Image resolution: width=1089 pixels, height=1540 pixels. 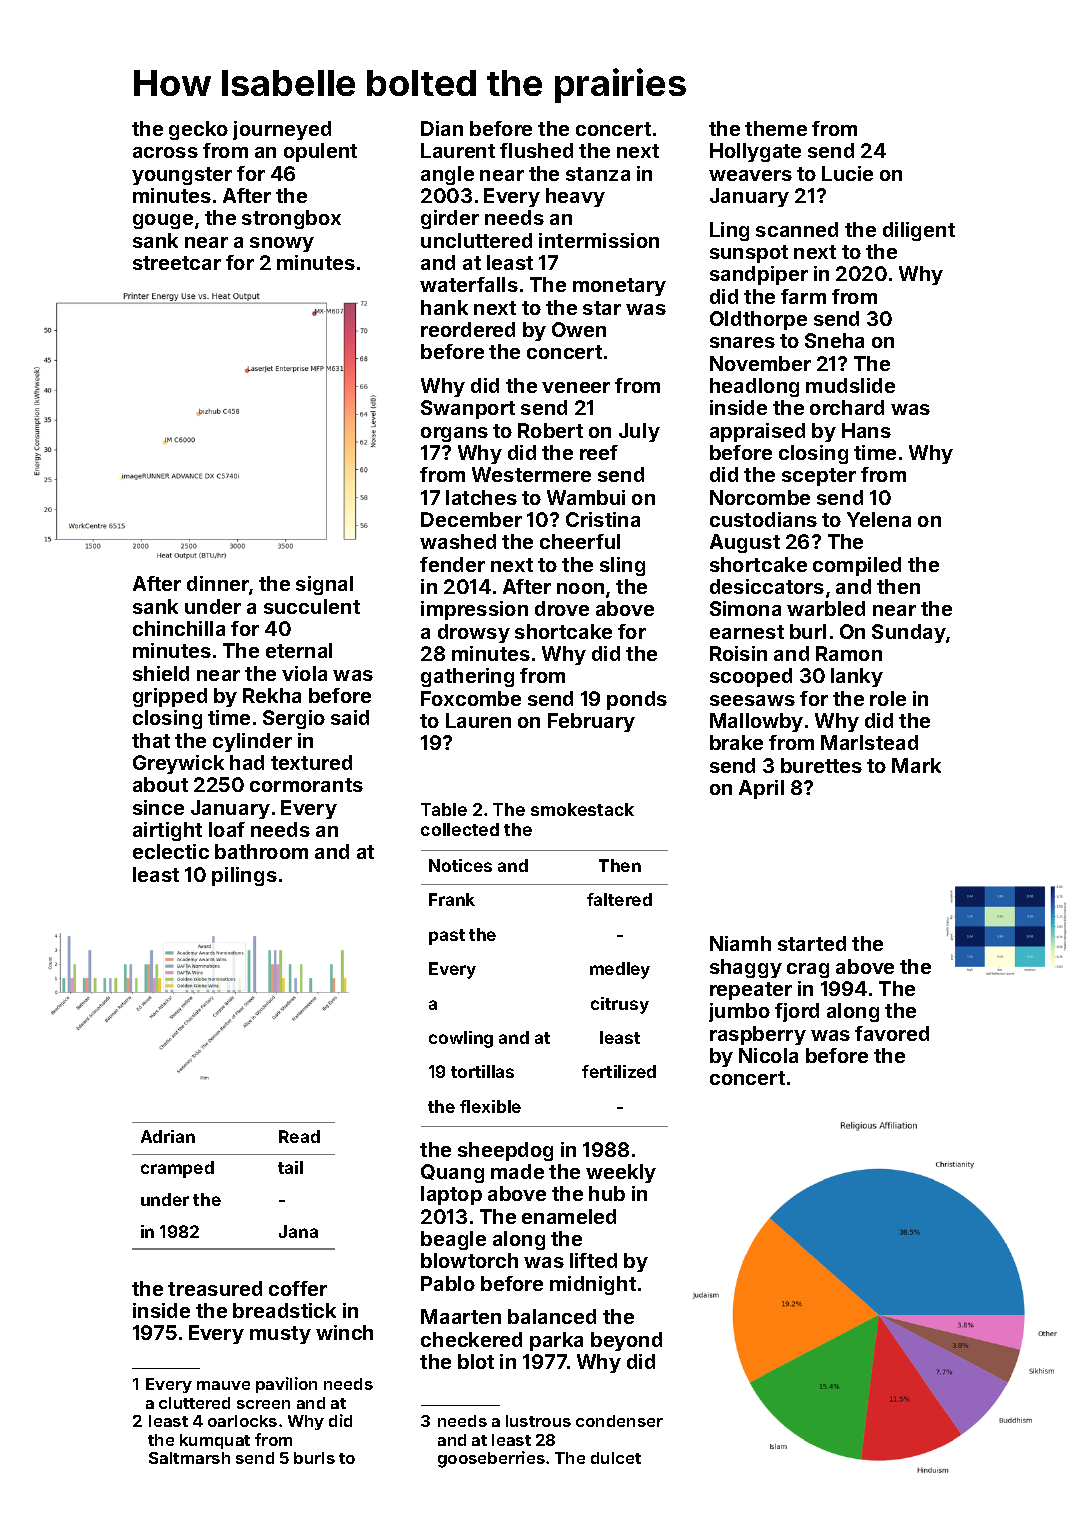 What do you see at coordinates (460, 829) in the screenshot?
I see `collected` at bounding box center [460, 829].
